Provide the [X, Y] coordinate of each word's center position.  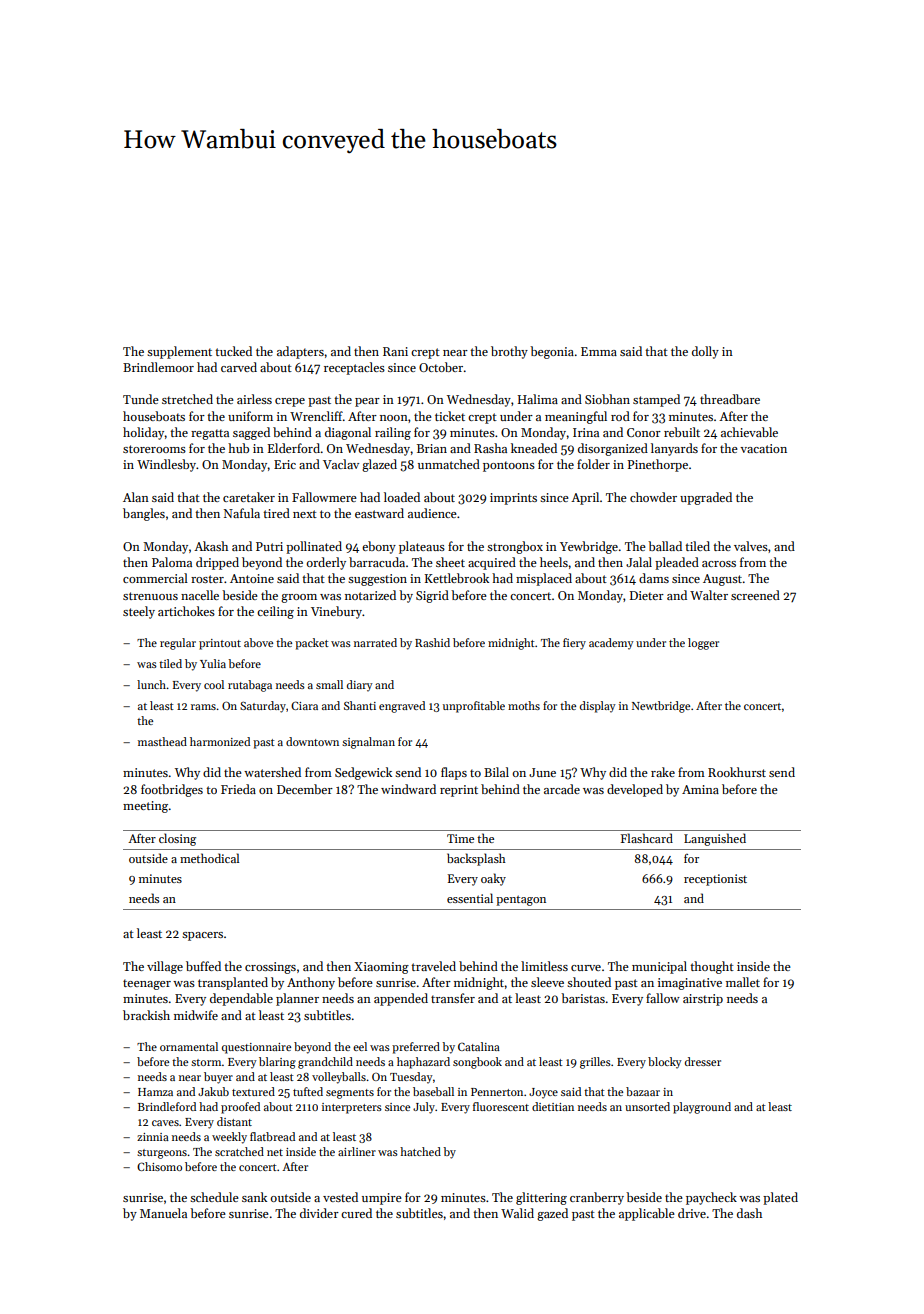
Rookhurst [737, 772]
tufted [308, 1091]
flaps [454, 773]
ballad [665, 546]
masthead [162, 741]
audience [432, 513]
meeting [145, 807]
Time [460, 838]
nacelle [200, 595]
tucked [233, 351]
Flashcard [647, 838]
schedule [214, 1197]
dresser [703, 1061]
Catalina [479, 1046]
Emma [599, 351]
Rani [395, 351]
